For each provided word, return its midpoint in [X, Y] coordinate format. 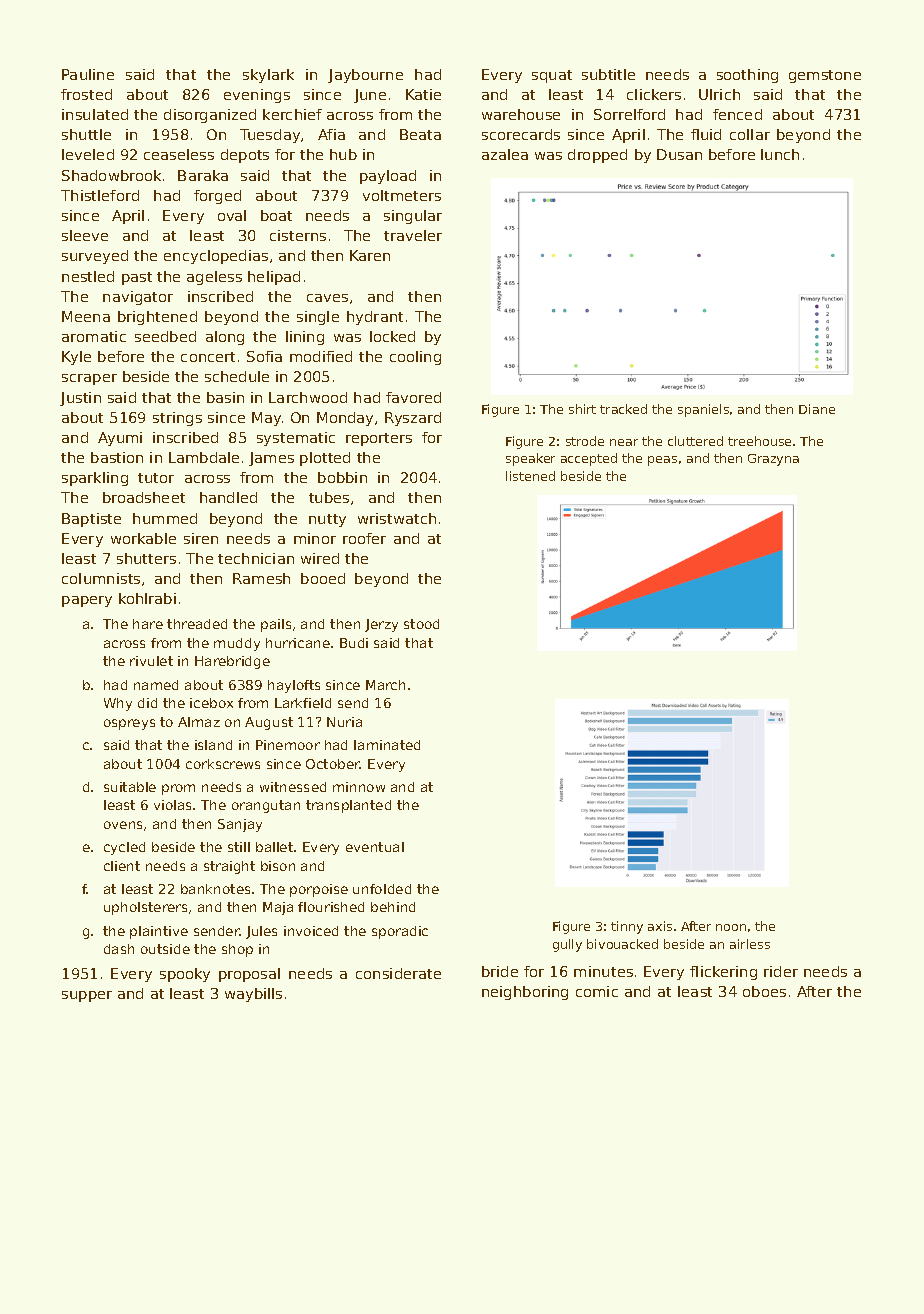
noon [731, 927]
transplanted [348, 806]
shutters [146, 558]
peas [662, 461]
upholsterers [145, 908]
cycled [124, 848]
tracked [623, 409]
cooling [415, 358]
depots [245, 156]
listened [530, 476]
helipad [274, 278]
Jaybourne [365, 76]
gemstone [825, 76]
